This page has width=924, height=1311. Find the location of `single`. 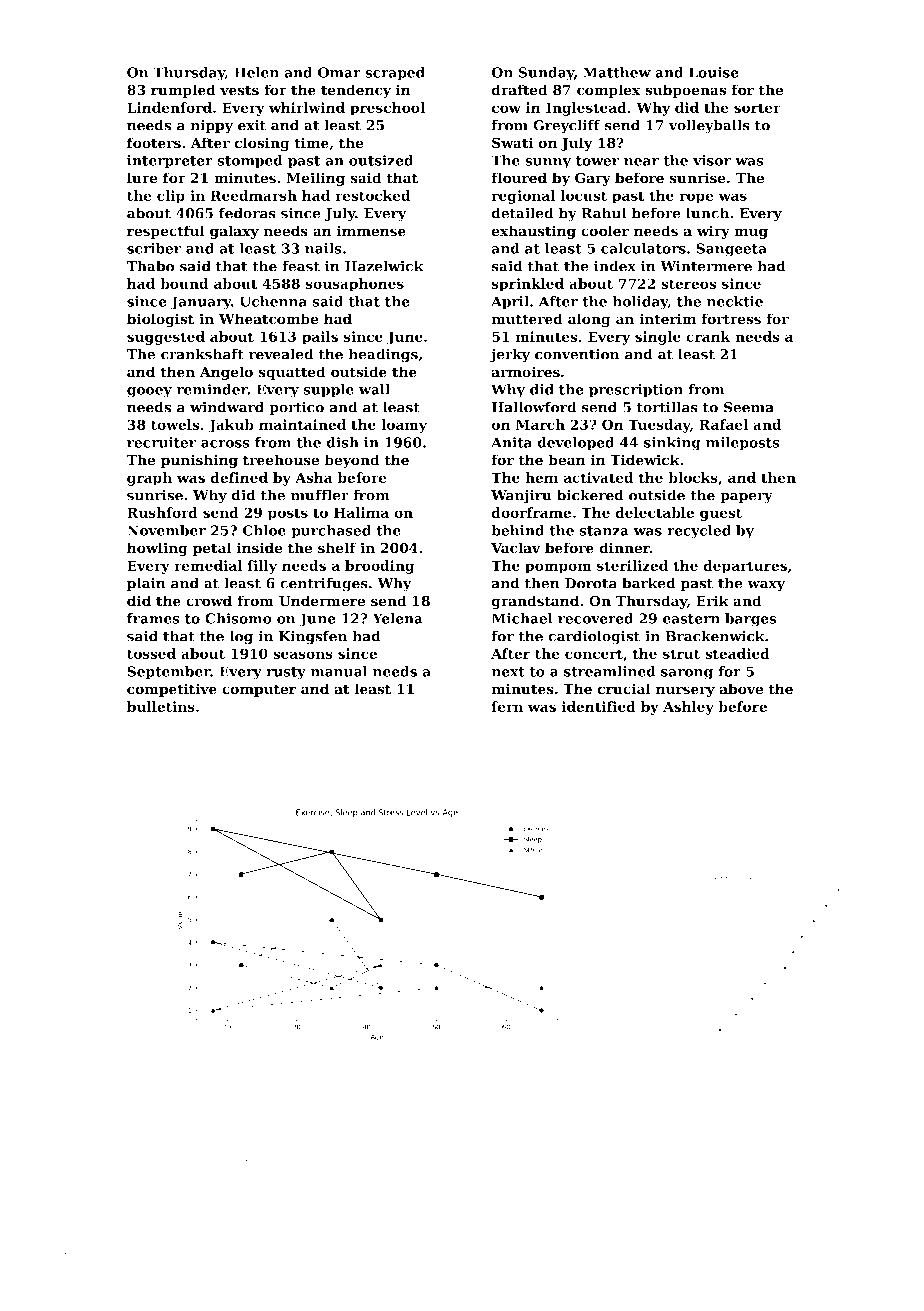

single is located at coordinates (658, 338).
